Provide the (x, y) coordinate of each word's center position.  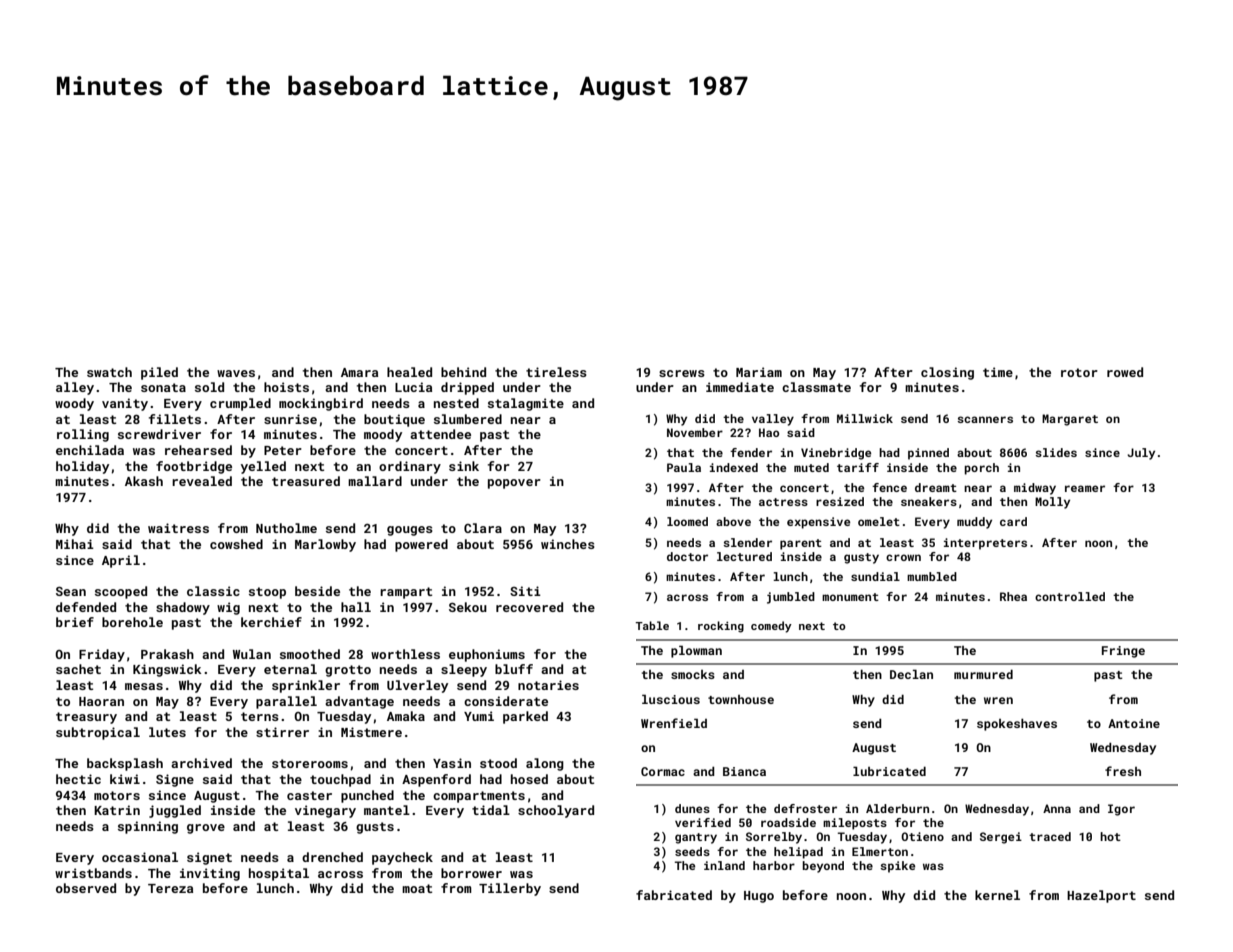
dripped (467, 388)
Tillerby (510, 889)
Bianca (744, 771)
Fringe (1123, 652)
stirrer (282, 732)
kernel (997, 895)
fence (889, 487)
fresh (1123, 771)
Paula (684, 467)
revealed (202, 481)
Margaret (1070, 420)
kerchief (271, 622)
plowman (696, 651)
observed (86, 888)
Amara (359, 372)
